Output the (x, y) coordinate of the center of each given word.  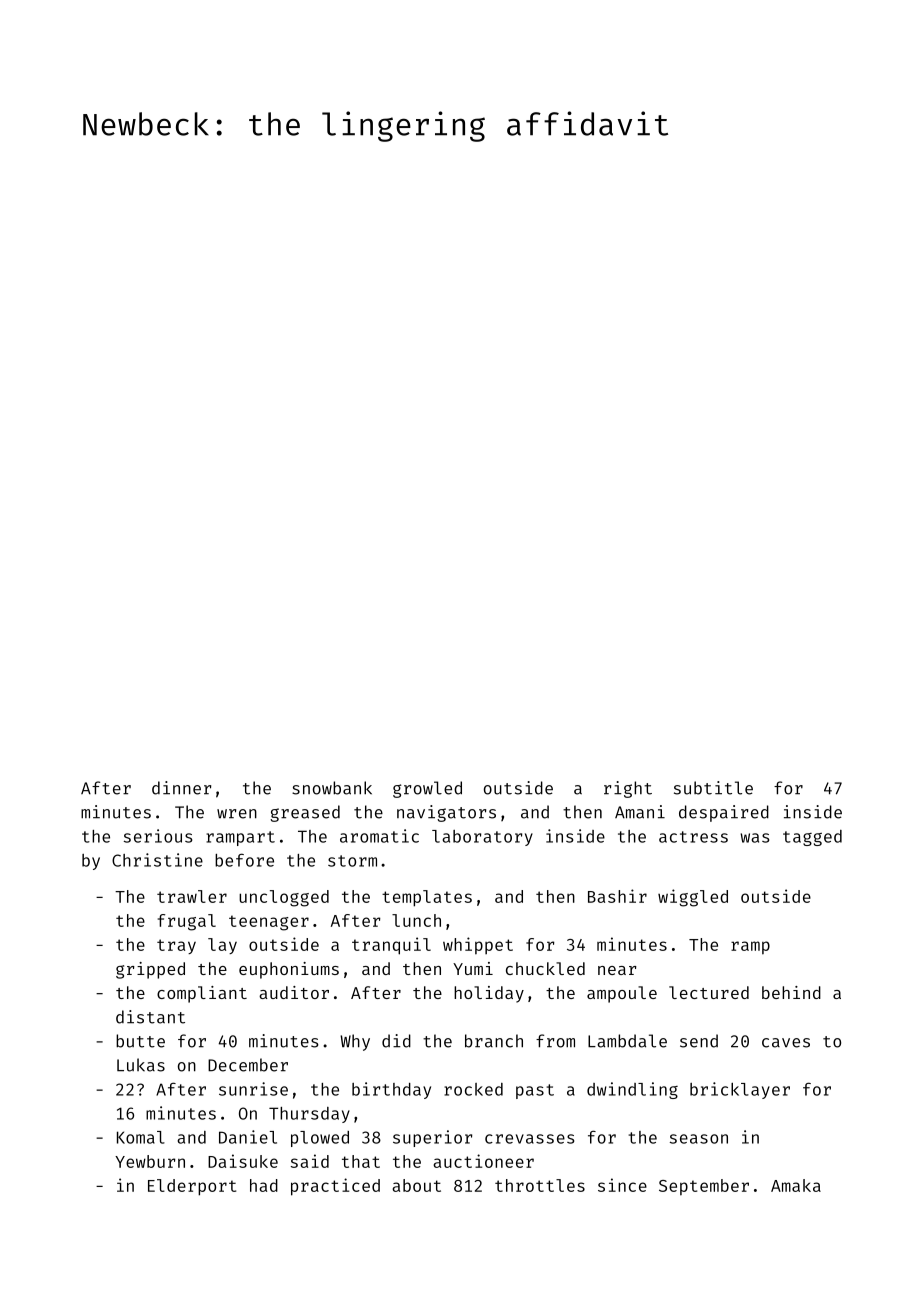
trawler (192, 896)
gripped (150, 970)
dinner (181, 788)
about (416, 1185)
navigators (446, 813)
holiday (489, 994)
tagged (812, 838)
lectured (709, 992)
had (264, 1185)
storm (352, 861)
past (535, 1091)
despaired (724, 813)
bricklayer (740, 1090)
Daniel (248, 1137)
